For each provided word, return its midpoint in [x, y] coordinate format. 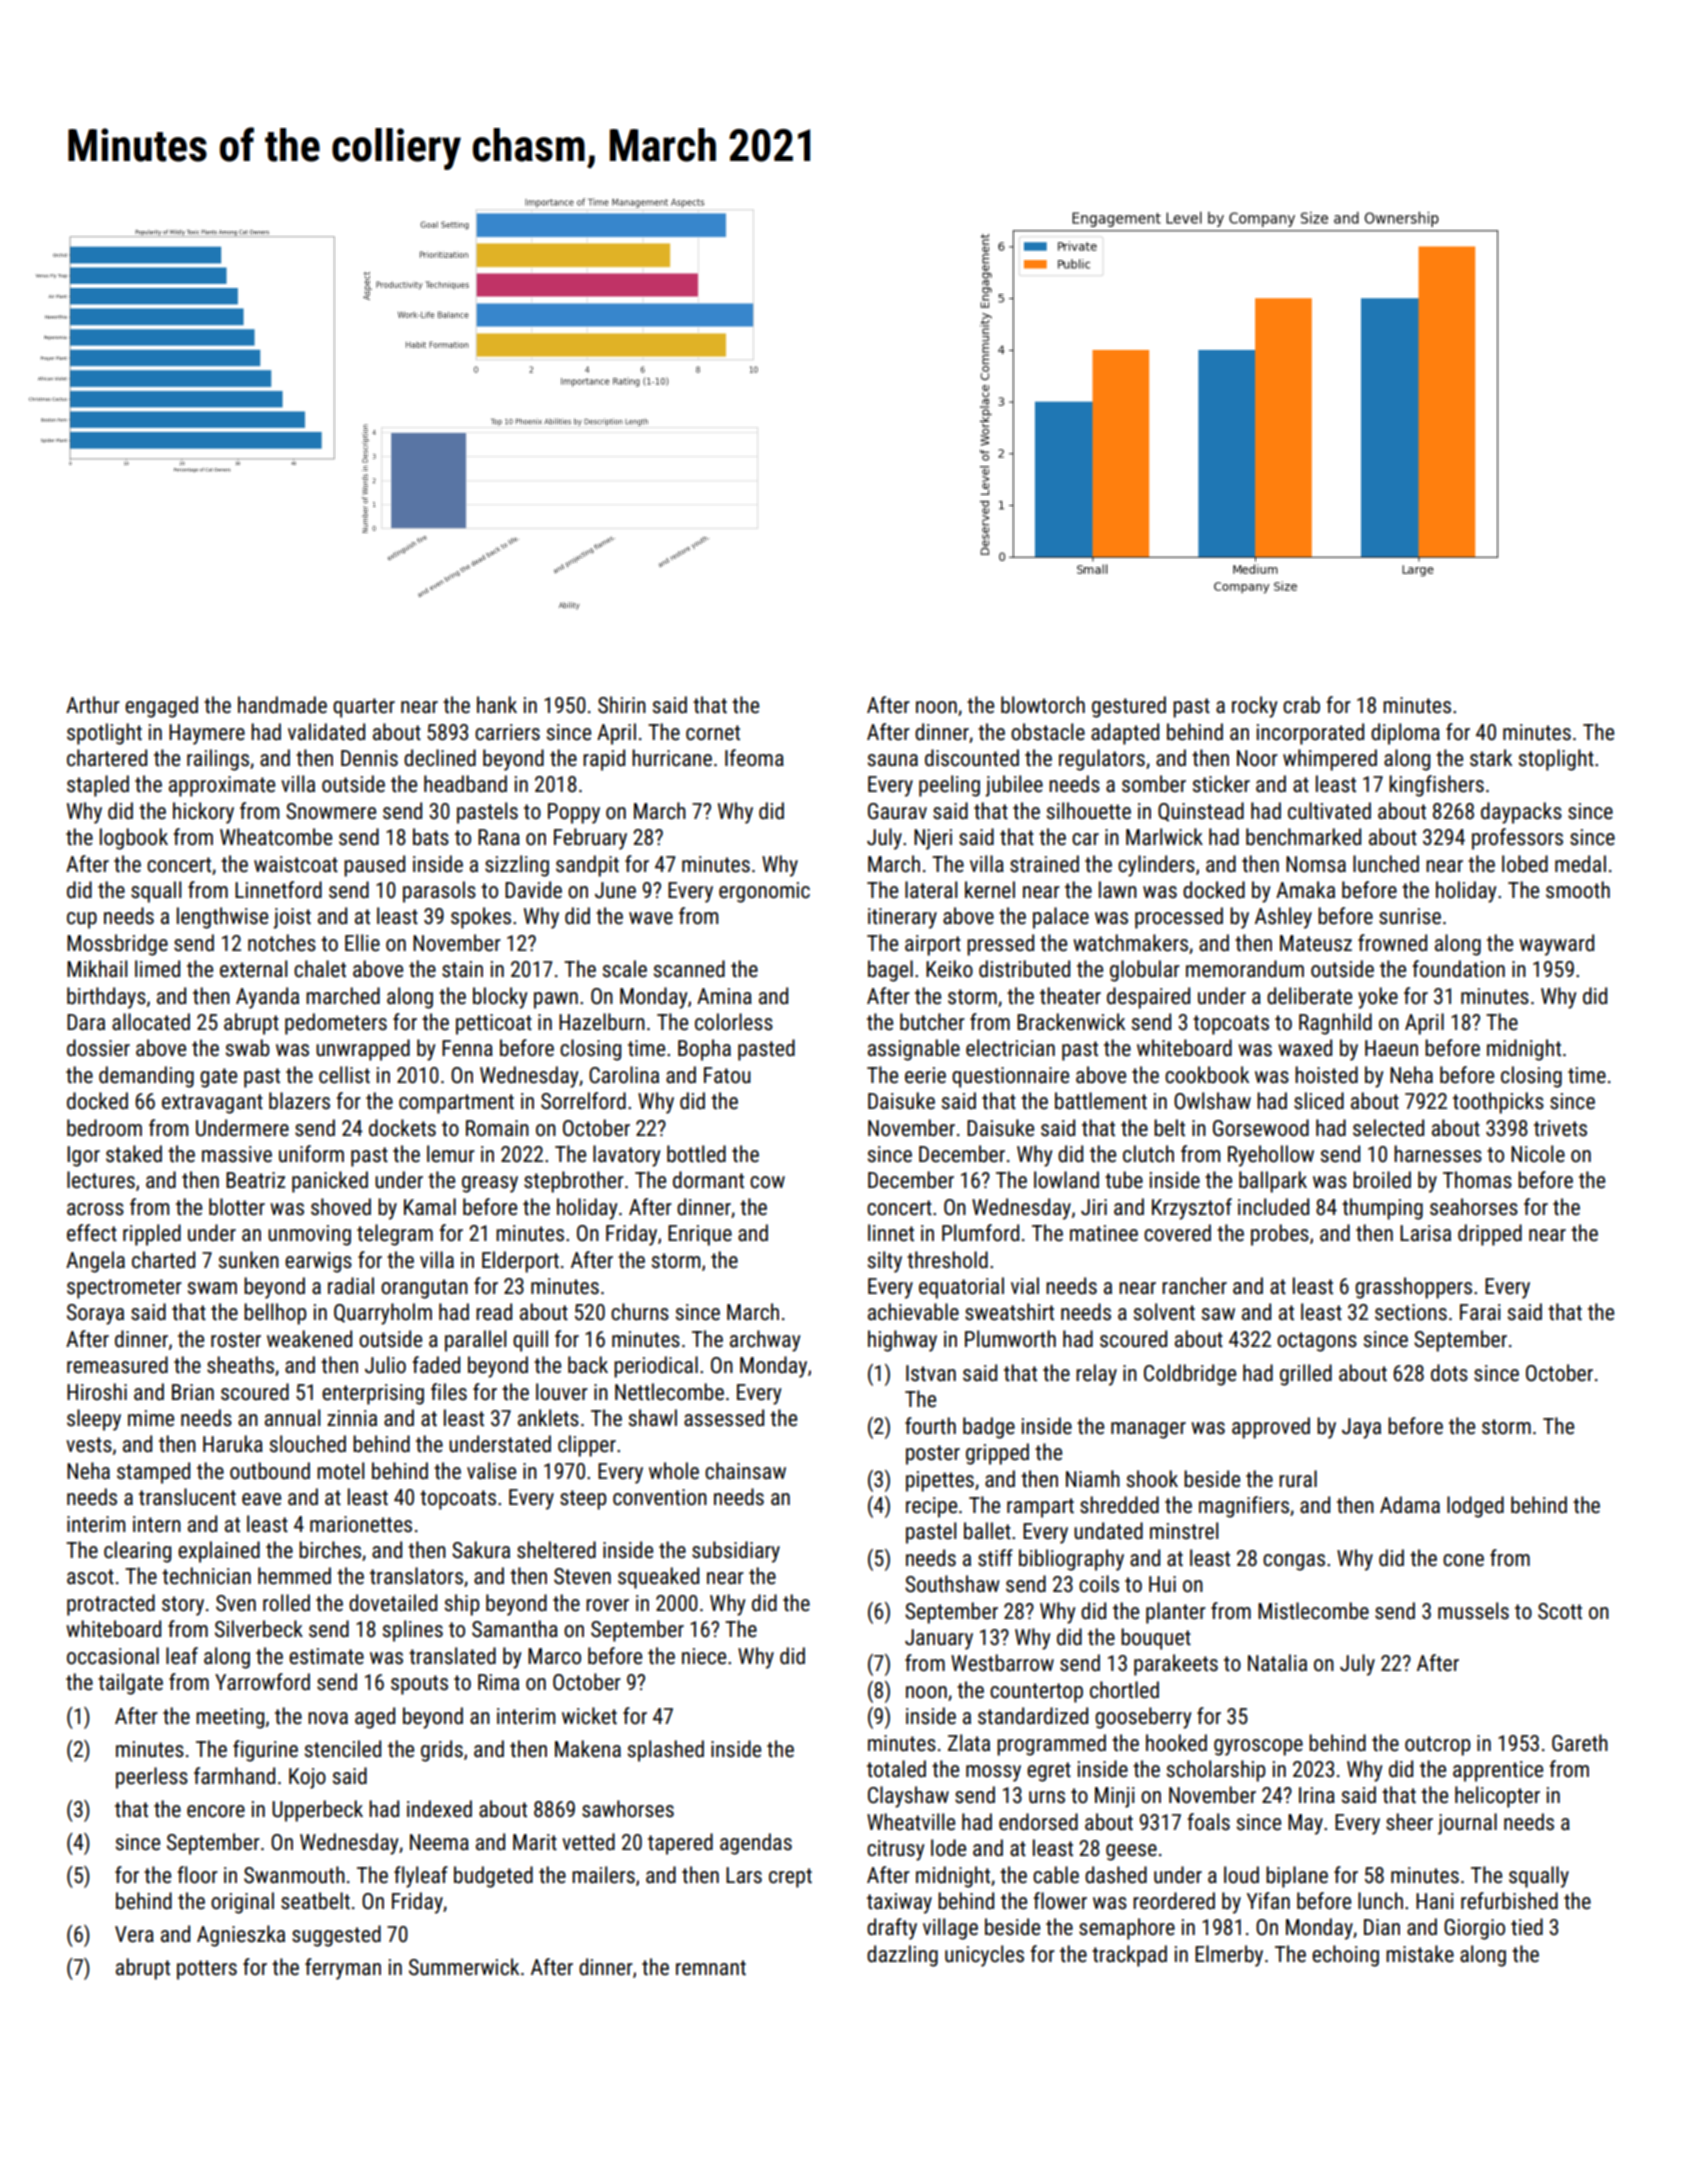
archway [765, 1341]
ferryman [343, 1969]
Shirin [622, 705]
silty [885, 1262]
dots [1449, 1373]
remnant [711, 1968]
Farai [1480, 1312]
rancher [1194, 1286]
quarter [364, 708]
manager [1148, 1430]
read [494, 1312]
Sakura [481, 1550]
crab [1301, 704]
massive [237, 1154]
